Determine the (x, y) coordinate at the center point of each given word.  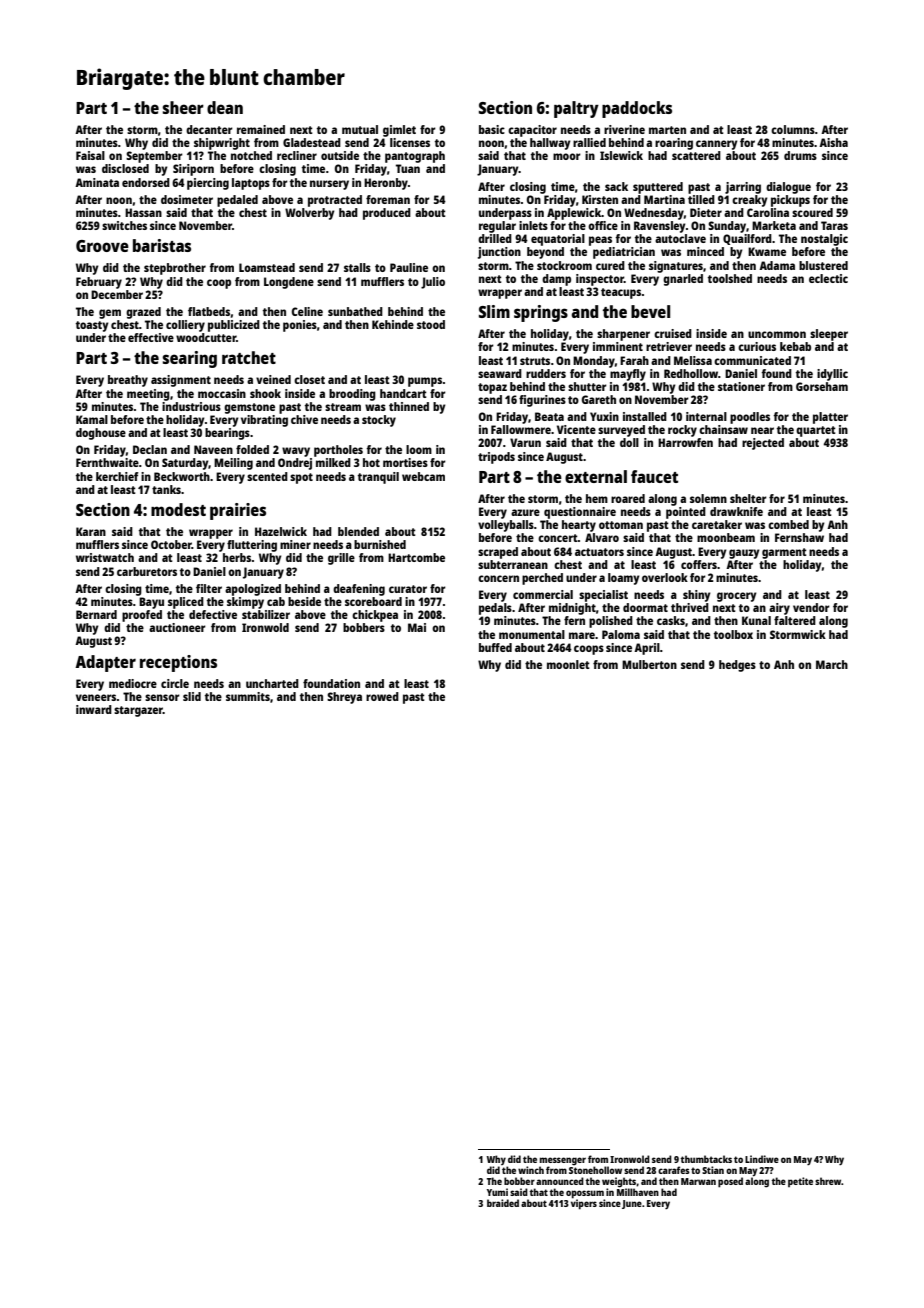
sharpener (623, 335)
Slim (494, 311)
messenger (563, 1161)
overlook (665, 577)
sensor (162, 697)
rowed (382, 696)
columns (793, 129)
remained (261, 129)
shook (265, 393)
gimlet (399, 131)
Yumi (497, 1192)
